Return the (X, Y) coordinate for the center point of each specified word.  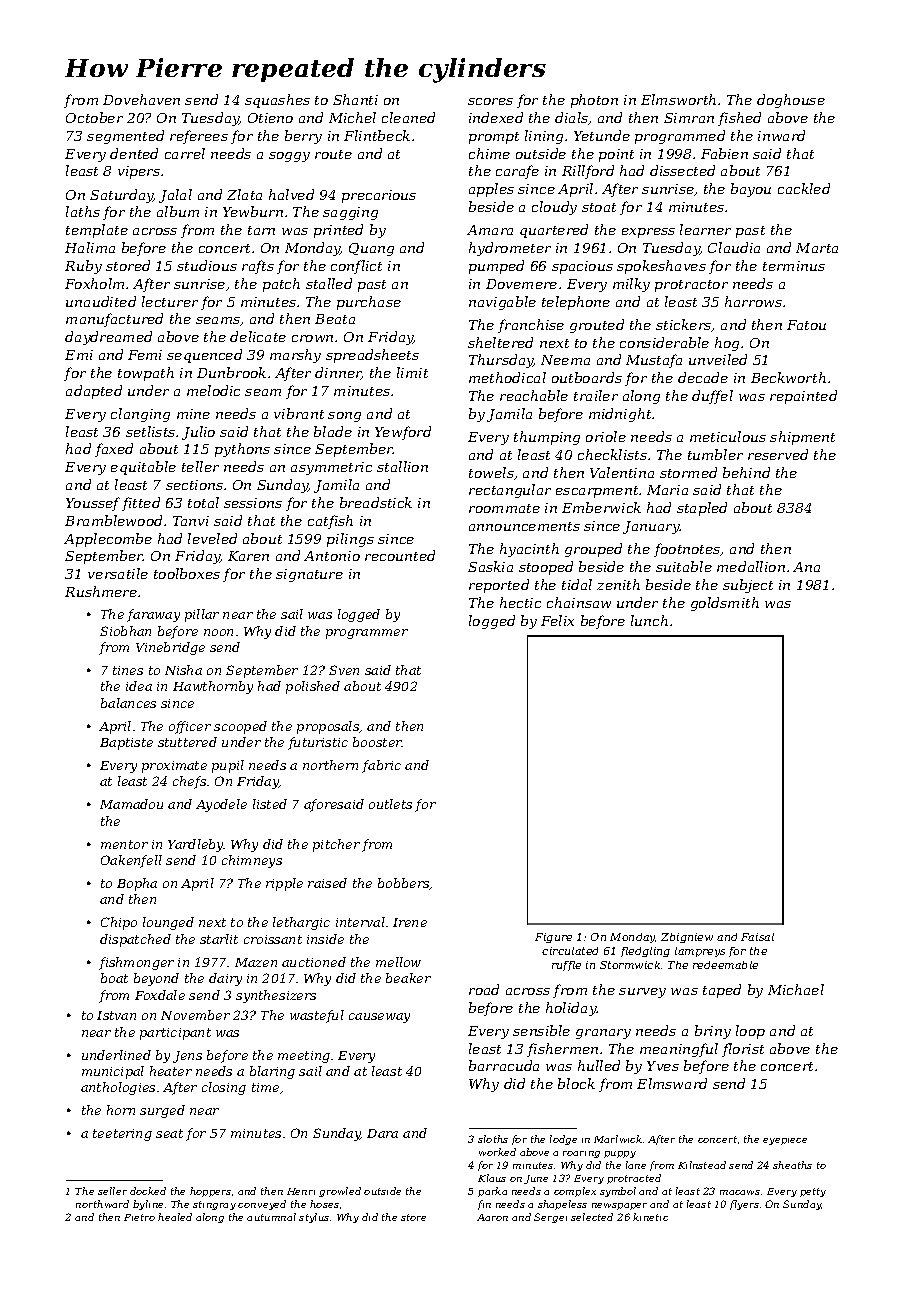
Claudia (734, 247)
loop (750, 1032)
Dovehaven (141, 99)
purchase (369, 303)
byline (148, 1205)
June (536, 1179)
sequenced (204, 356)
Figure (553, 938)
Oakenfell (131, 861)
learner (705, 229)
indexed (496, 117)
